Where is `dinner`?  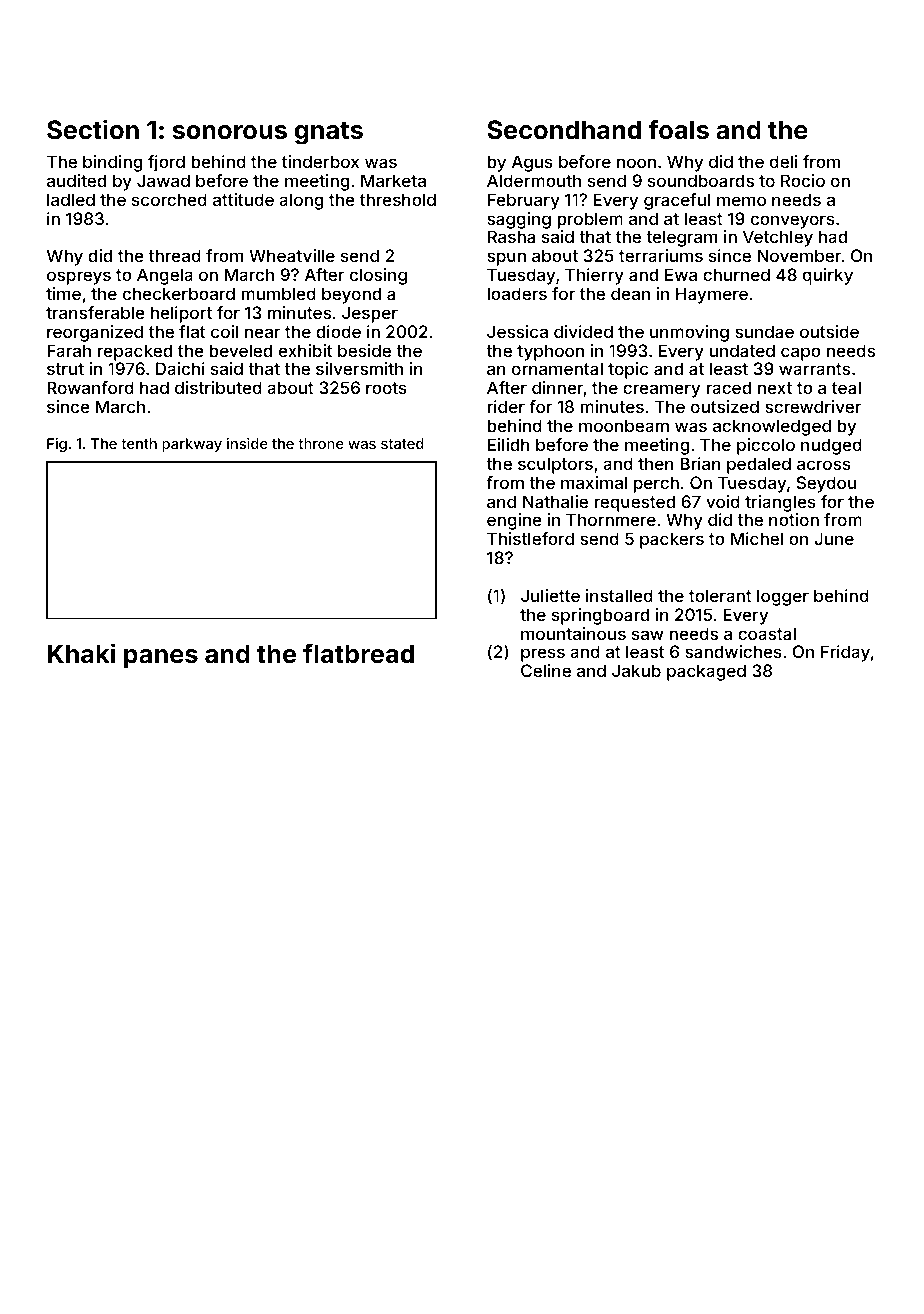
dinner is located at coordinates (557, 387).
